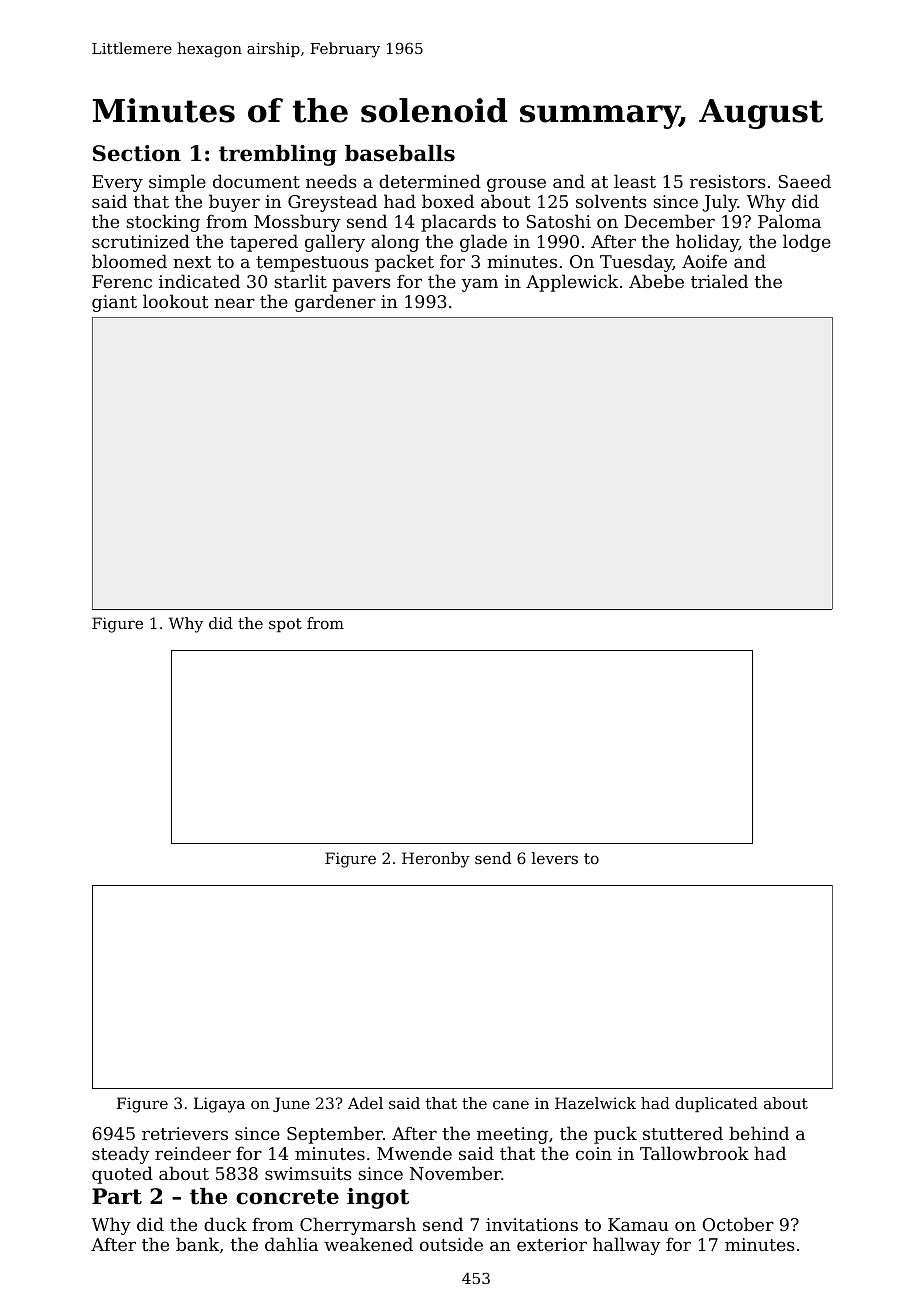  What do you see at coordinates (656, 281) in the page?
I see `Abebe` at bounding box center [656, 281].
